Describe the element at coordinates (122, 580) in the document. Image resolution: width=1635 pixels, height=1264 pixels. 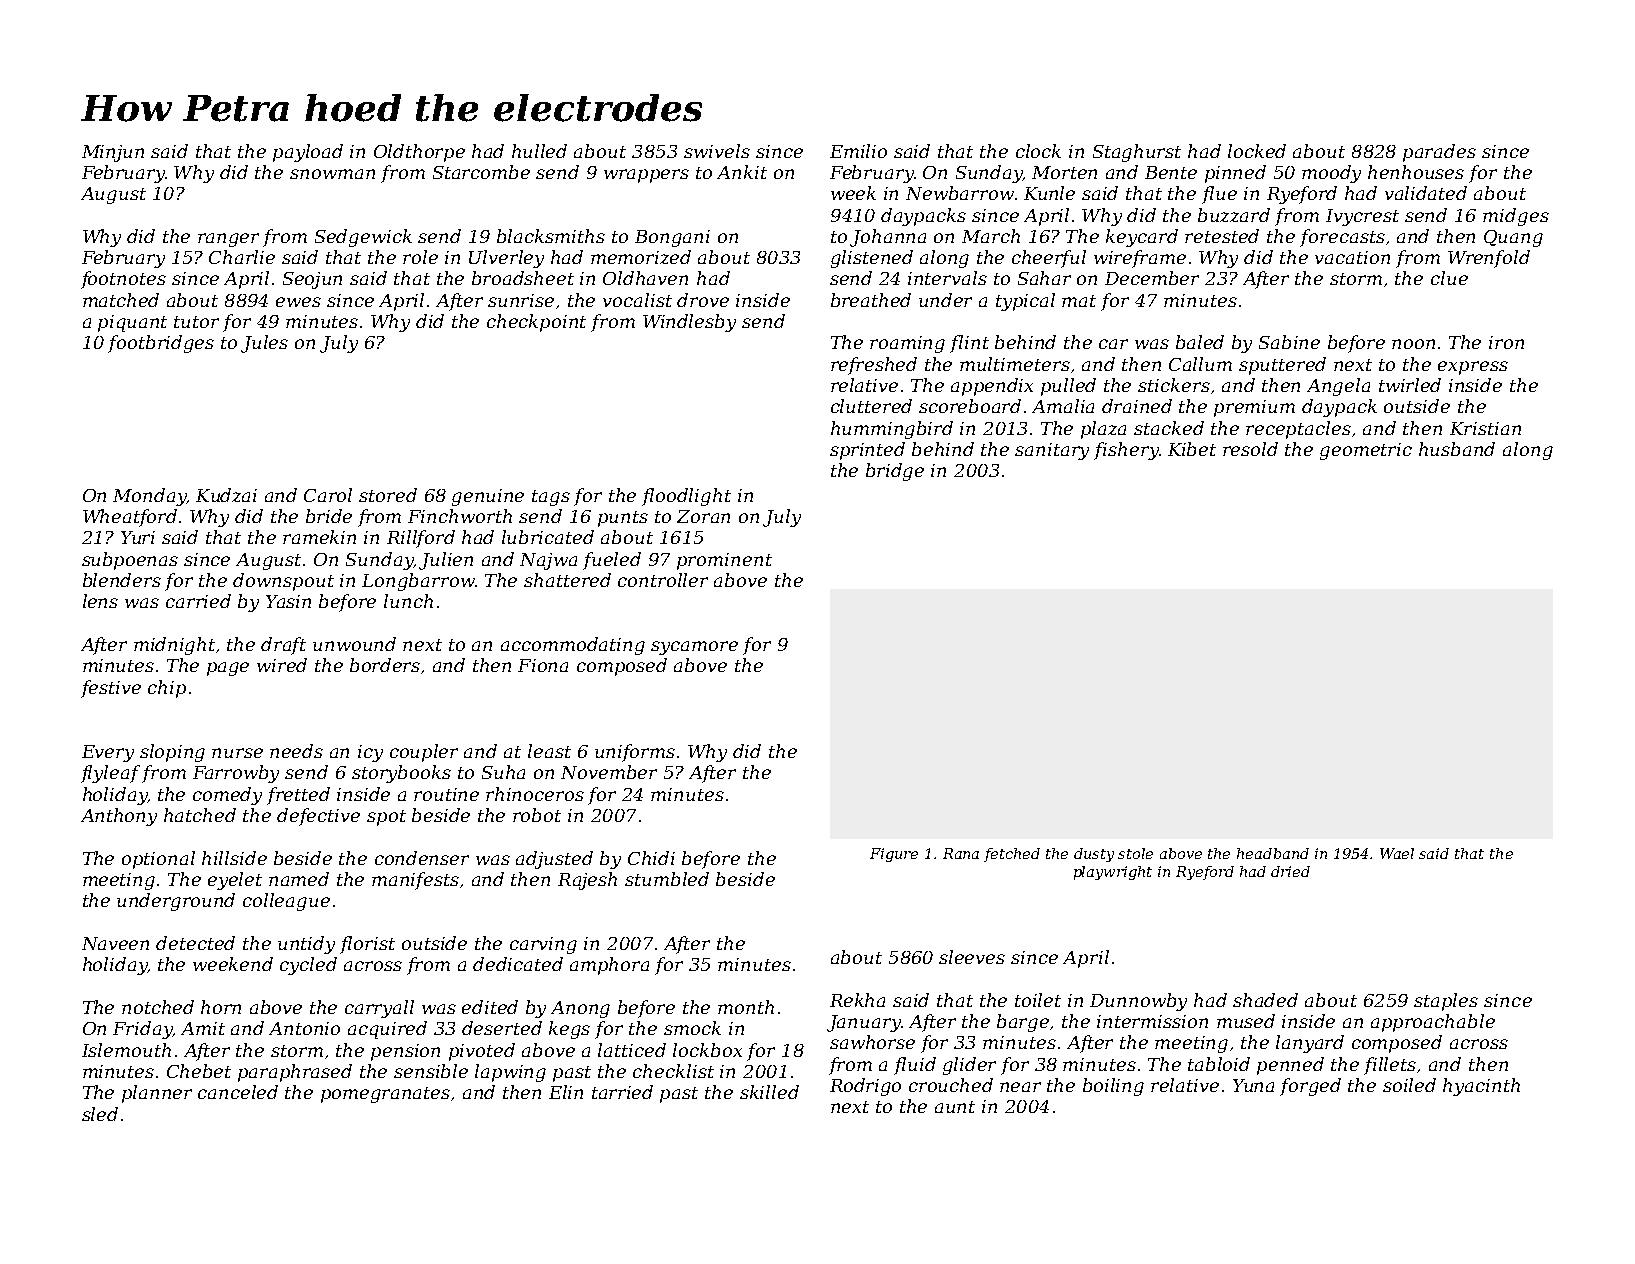
I see `blenders` at that location.
